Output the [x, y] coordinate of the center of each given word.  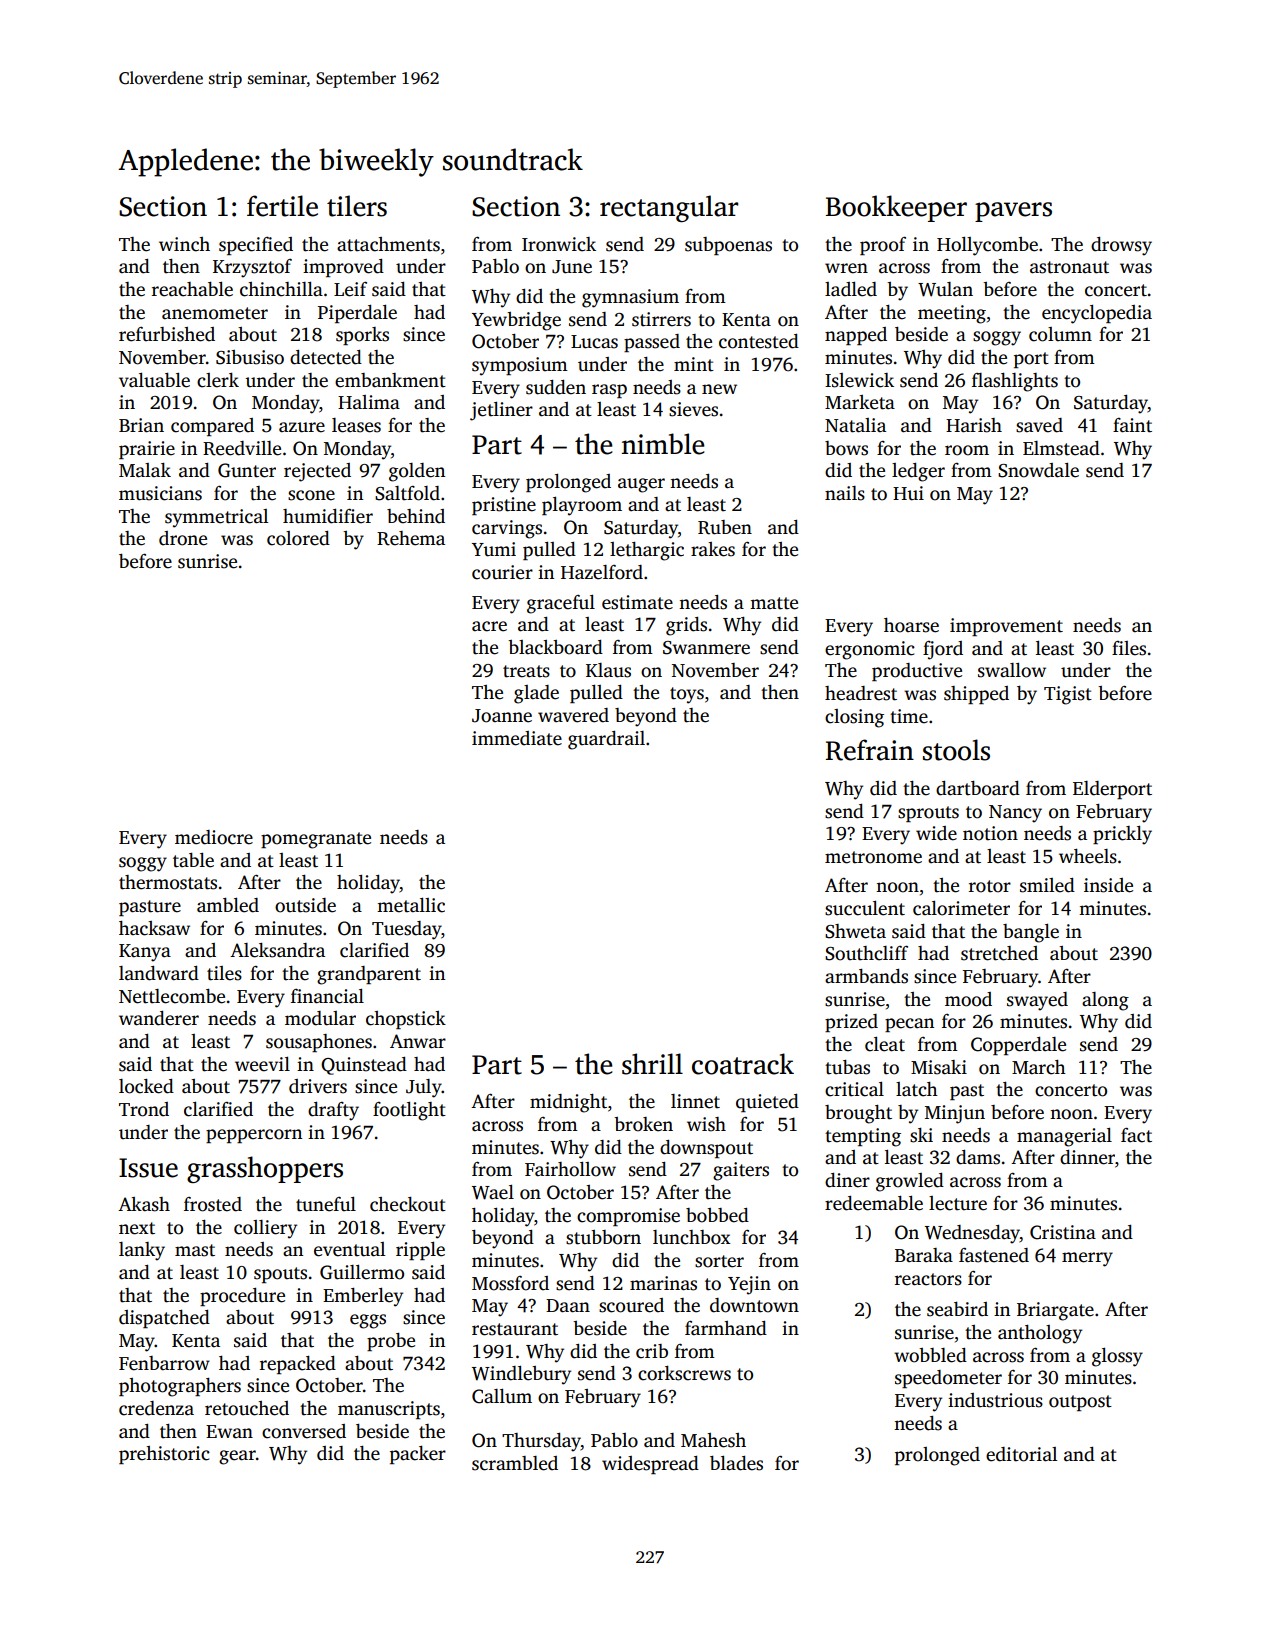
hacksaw [154, 928]
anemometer [215, 313]
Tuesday [406, 930]
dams [978, 1157]
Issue [148, 1168]
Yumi [494, 549]
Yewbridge [516, 321]
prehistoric [164, 1455]
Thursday [541, 1442]
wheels [1088, 856]
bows [846, 448]
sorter [719, 1261]
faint [1132, 425]
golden [417, 472]
